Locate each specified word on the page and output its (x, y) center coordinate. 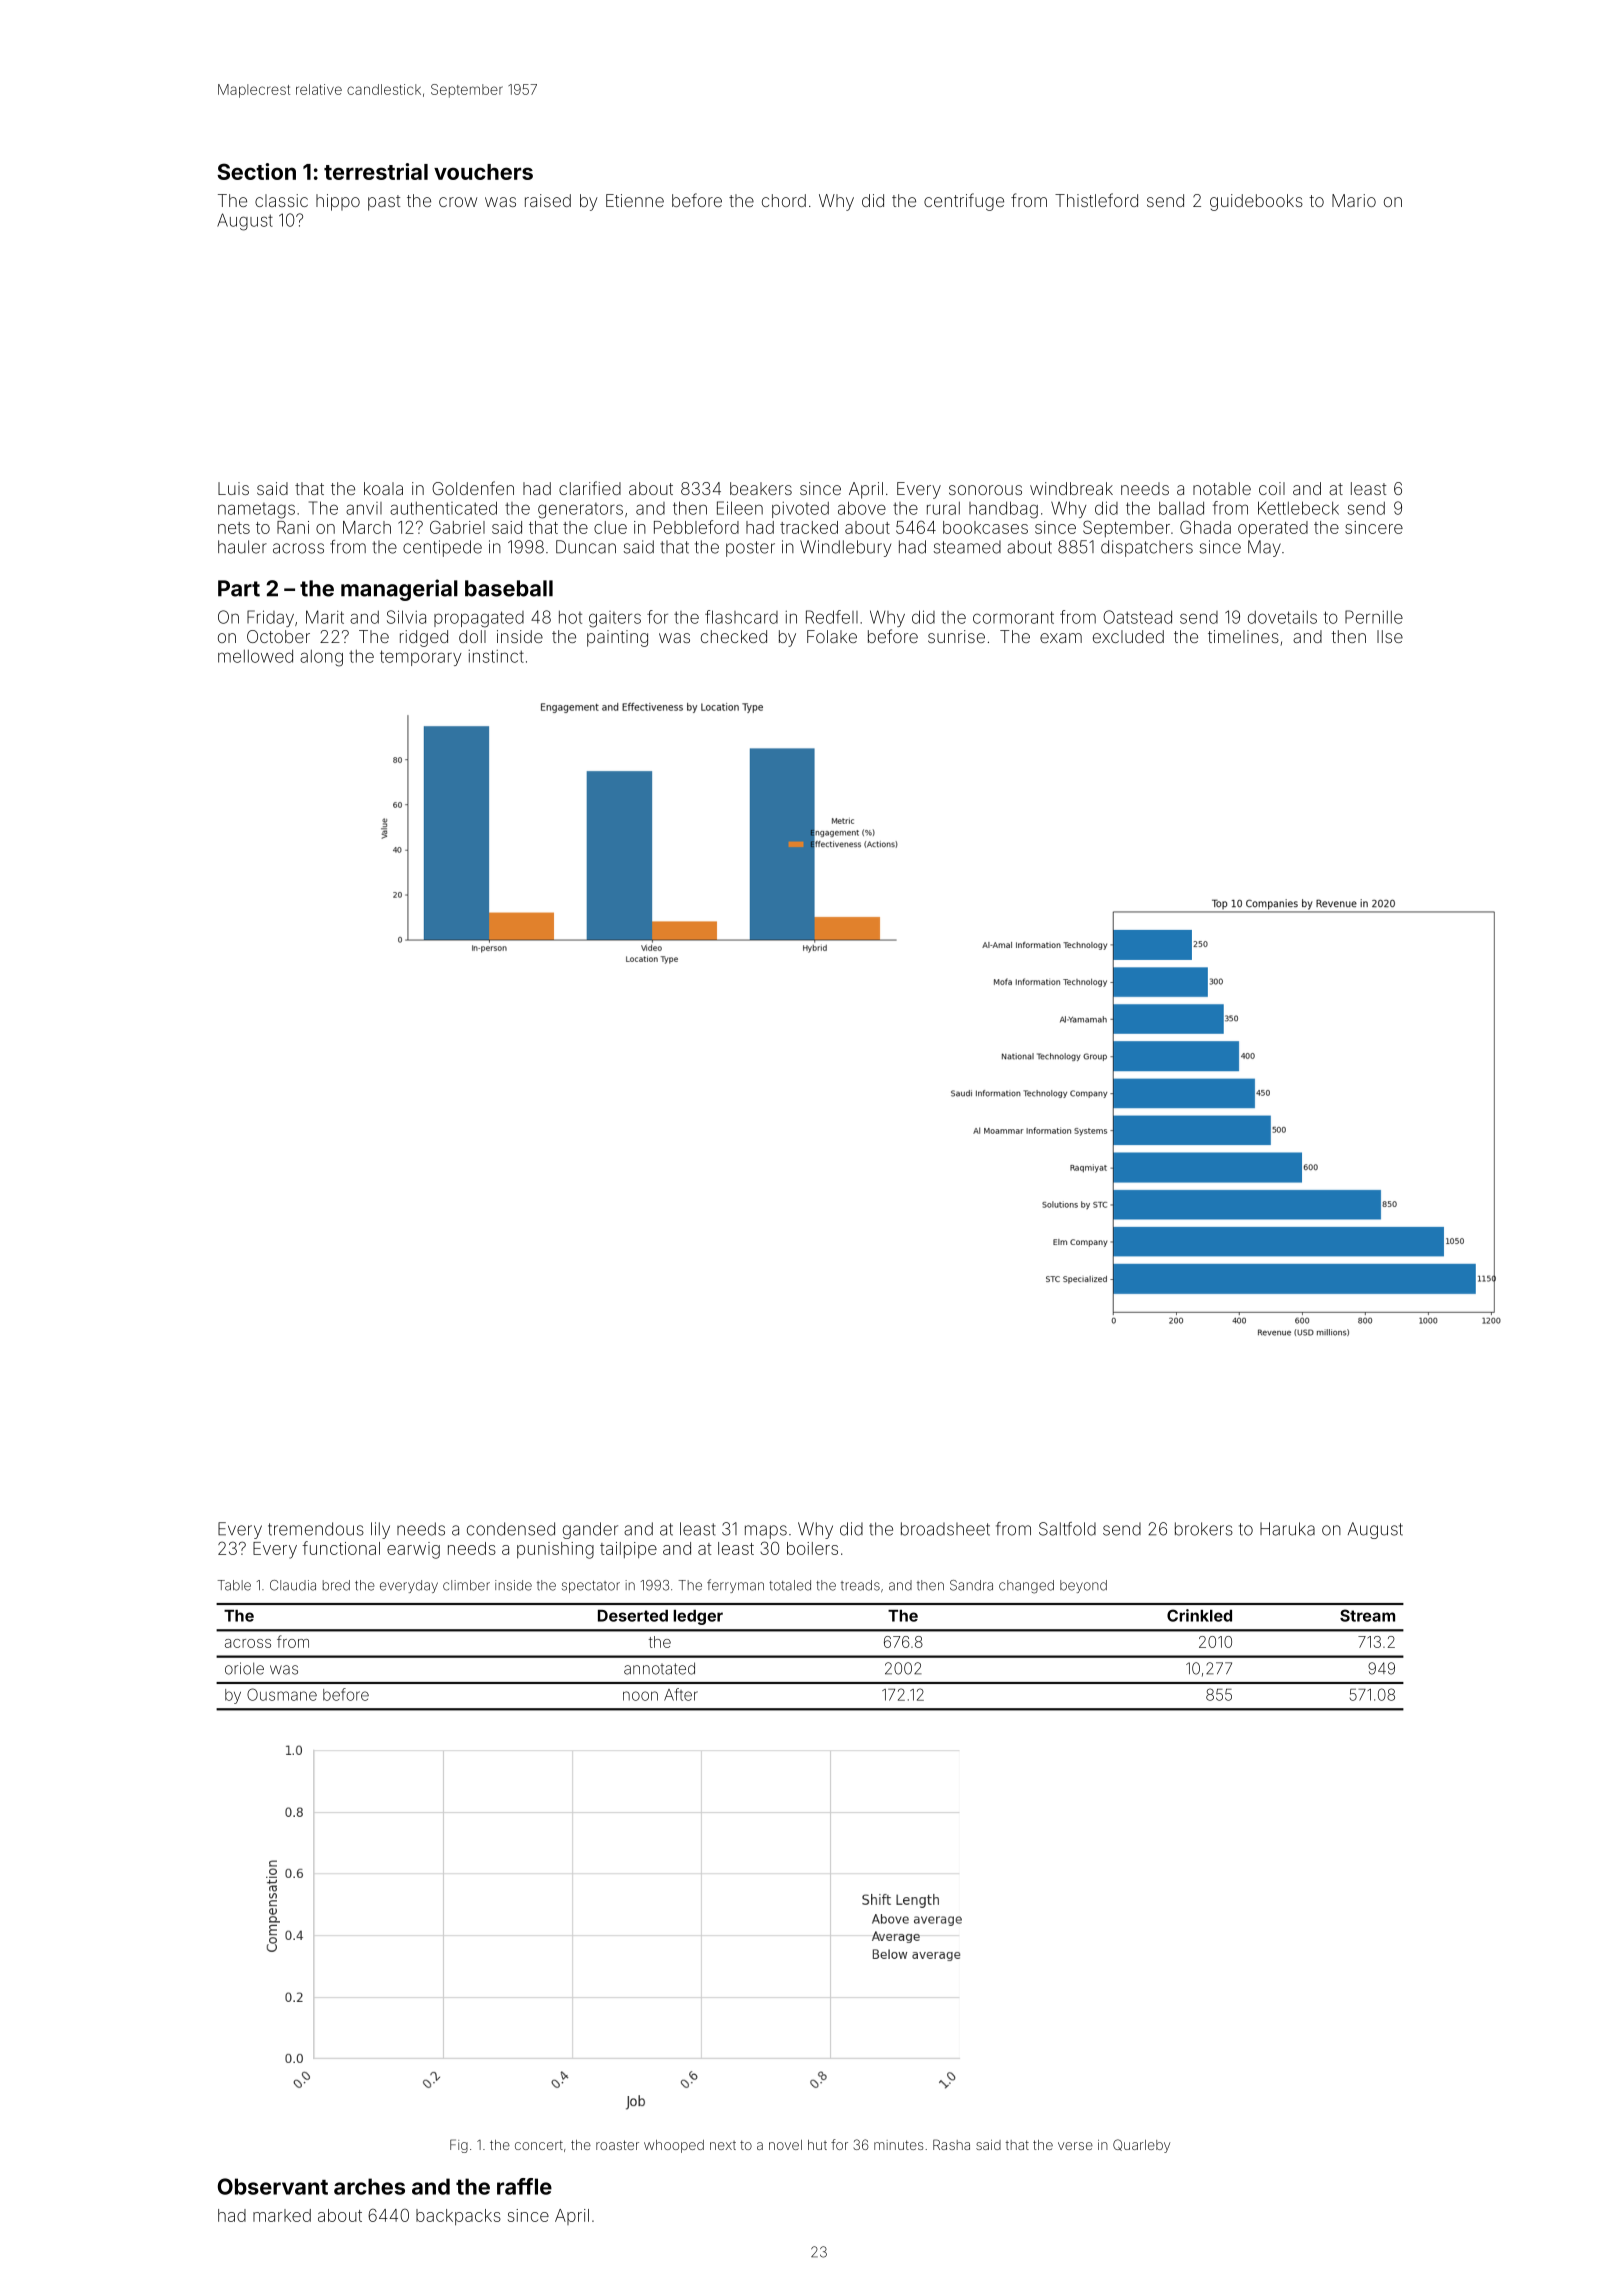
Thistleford (1096, 200)
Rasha (951, 2144)
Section (256, 171)
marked (282, 2215)
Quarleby (1141, 2146)
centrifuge (964, 202)
